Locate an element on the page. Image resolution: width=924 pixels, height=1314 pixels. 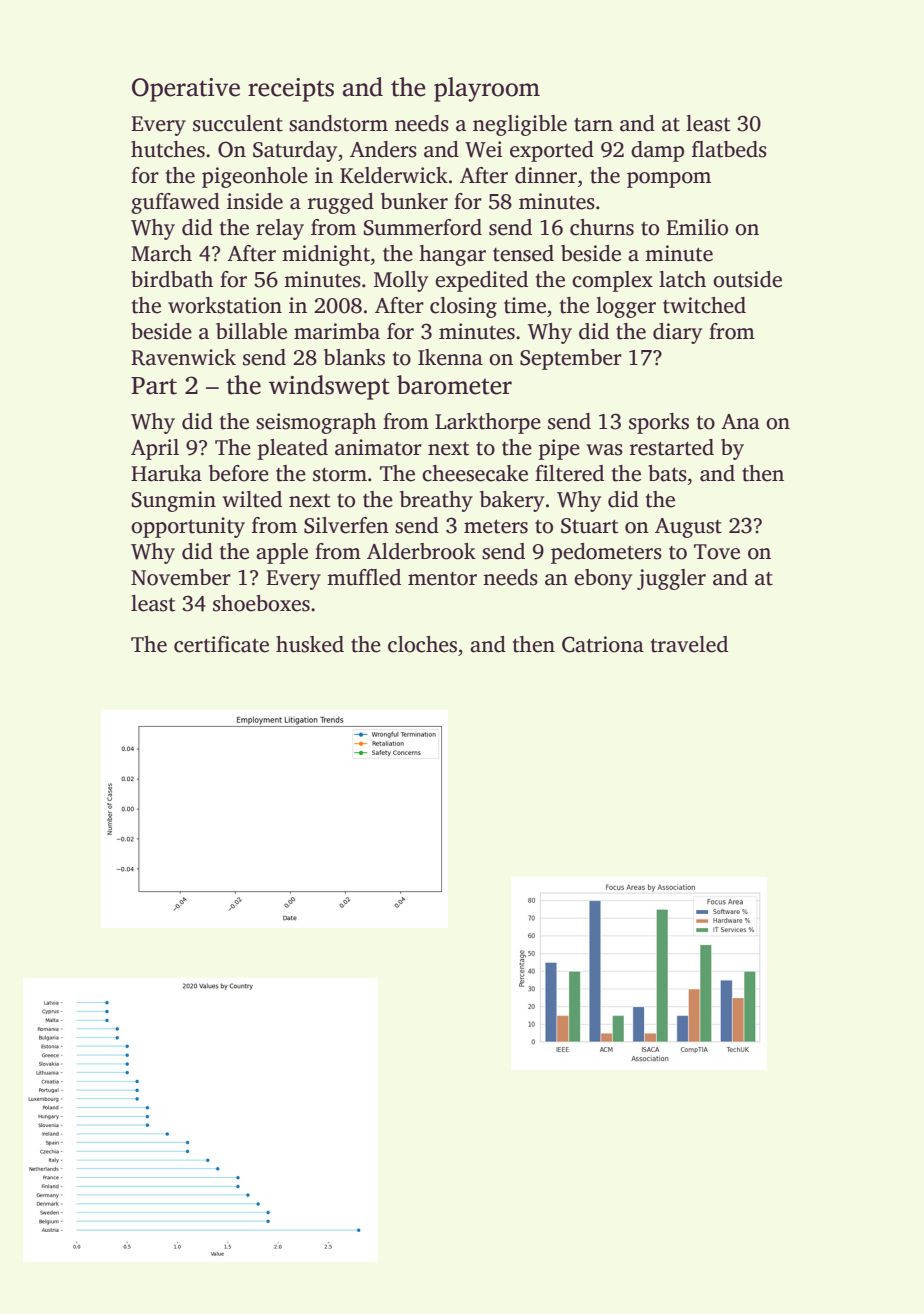
shoeboxes is located at coordinates (261, 603).
